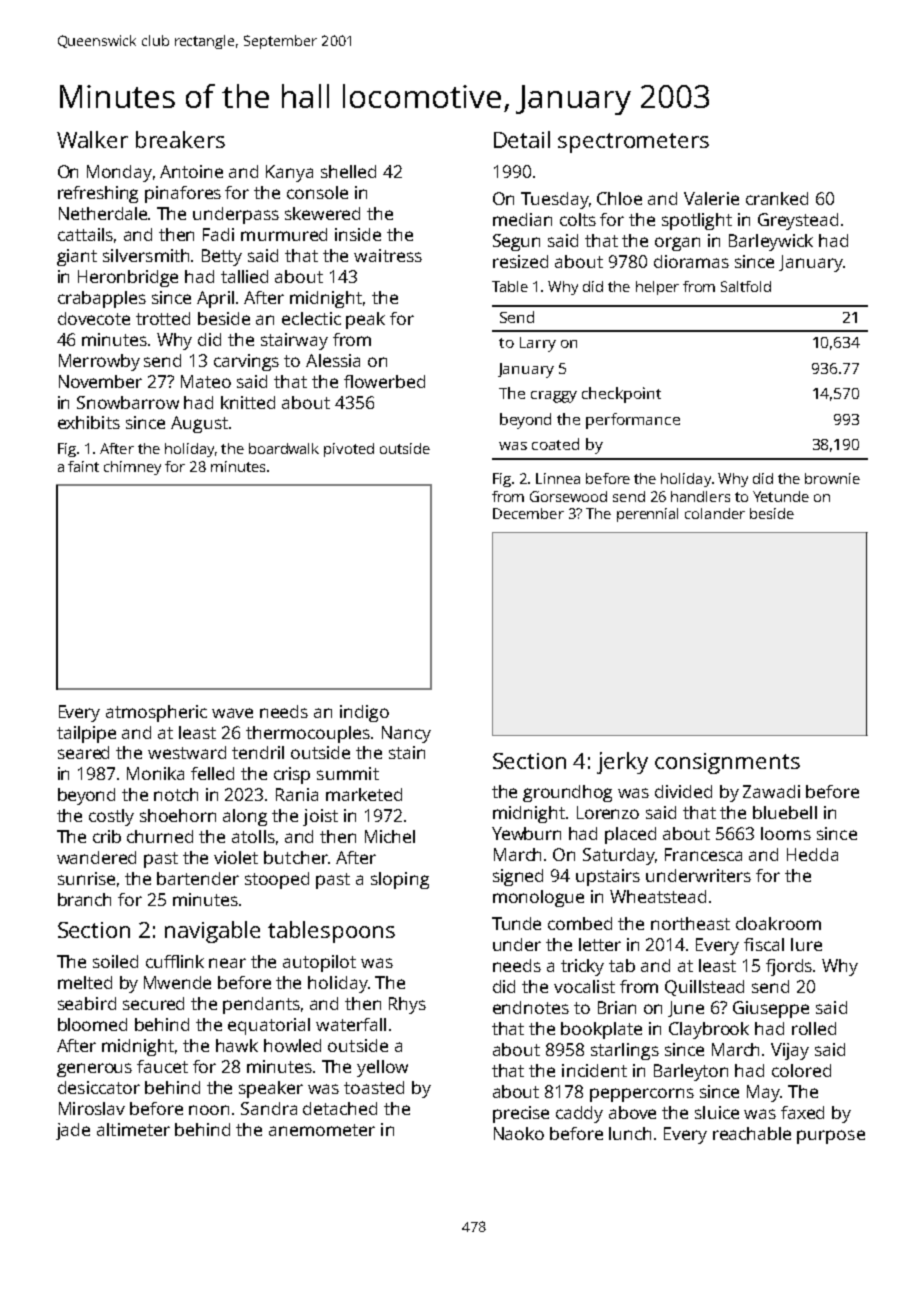 This document has height=1311, width=924. What do you see at coordinates (746, 286) in the document?
I see `Saltfold` at bounding box center [746, 286].
